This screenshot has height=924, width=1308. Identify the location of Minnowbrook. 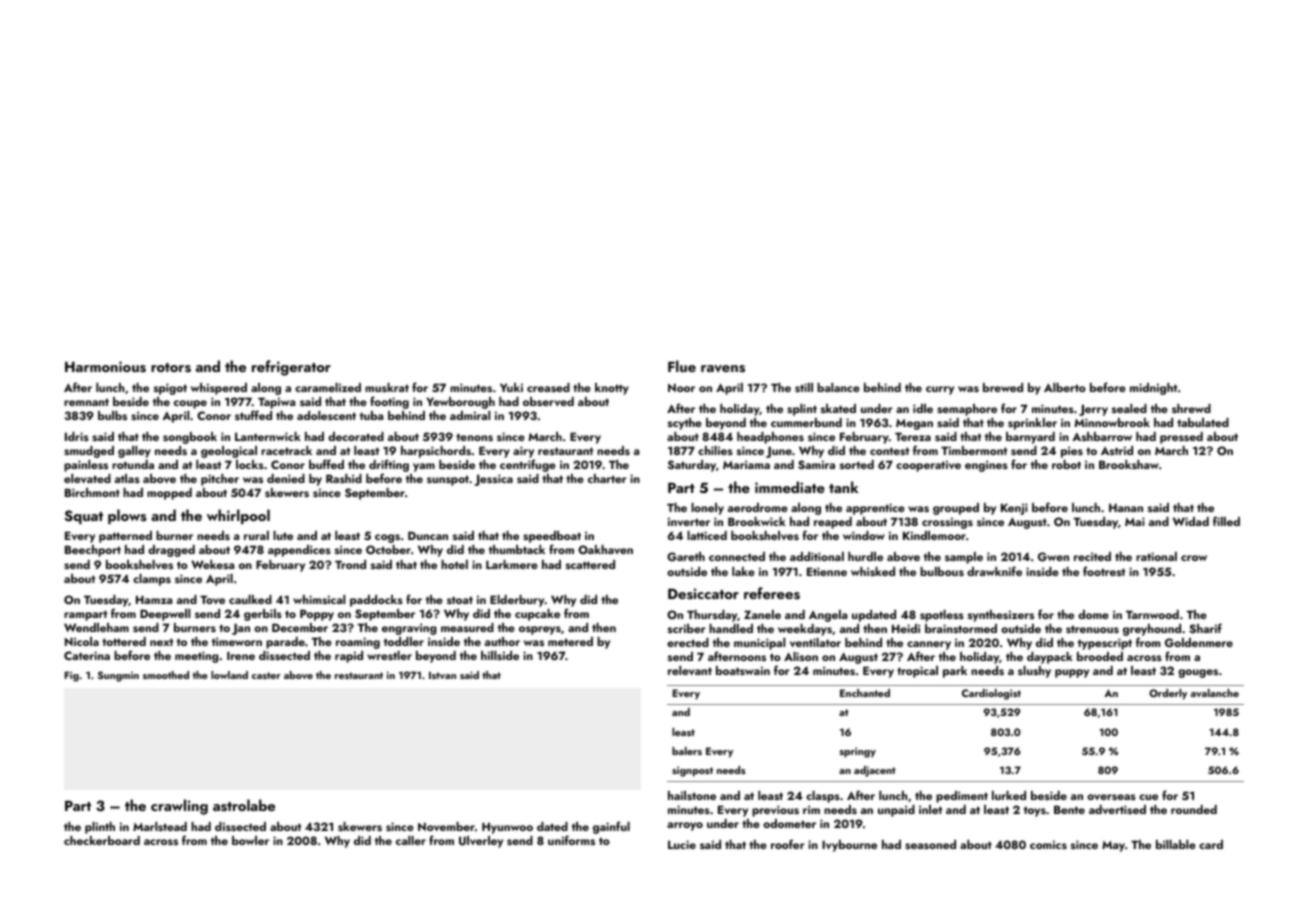
(1112, 422).
